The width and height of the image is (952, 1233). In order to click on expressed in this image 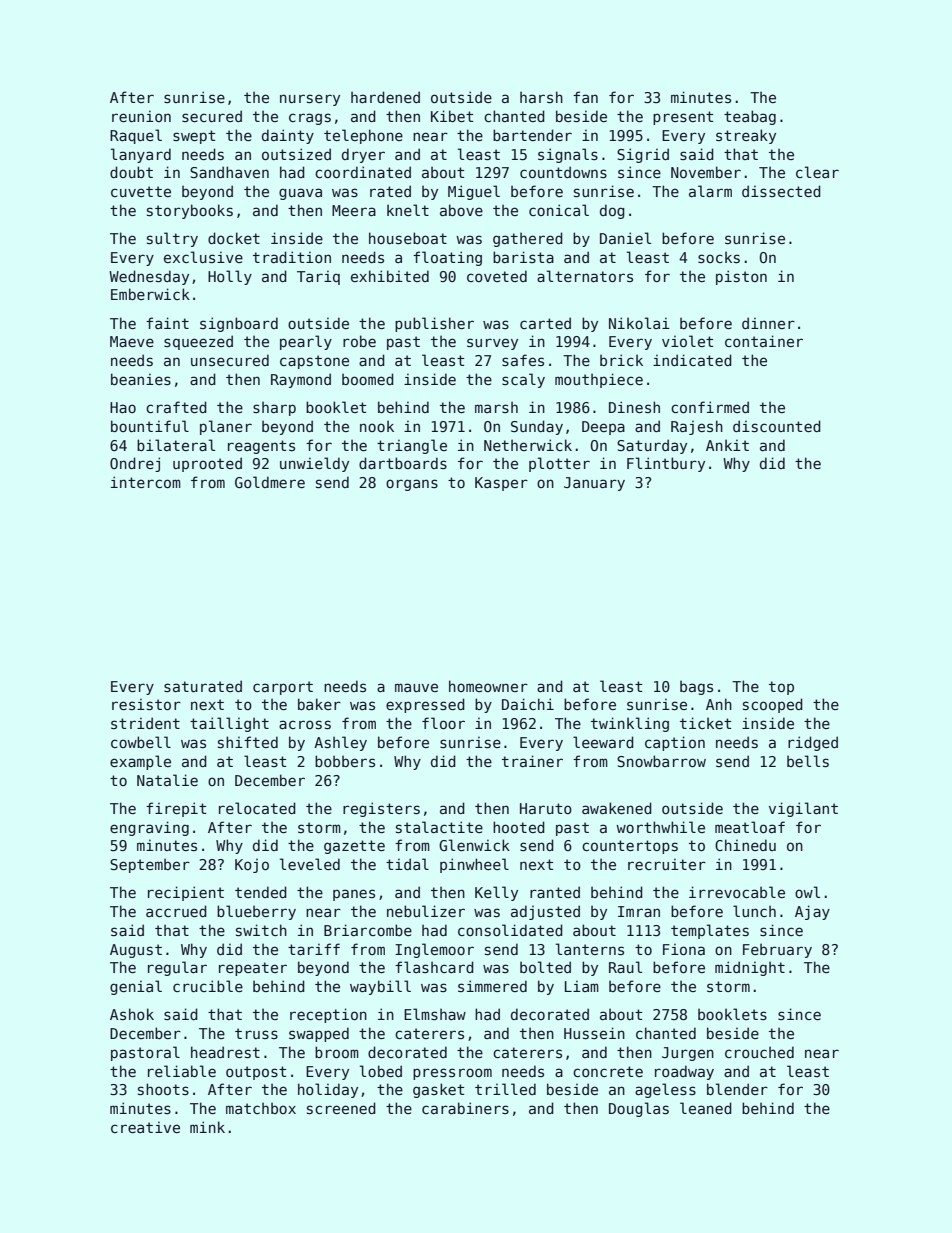, I will do `click(425, 705)`.
